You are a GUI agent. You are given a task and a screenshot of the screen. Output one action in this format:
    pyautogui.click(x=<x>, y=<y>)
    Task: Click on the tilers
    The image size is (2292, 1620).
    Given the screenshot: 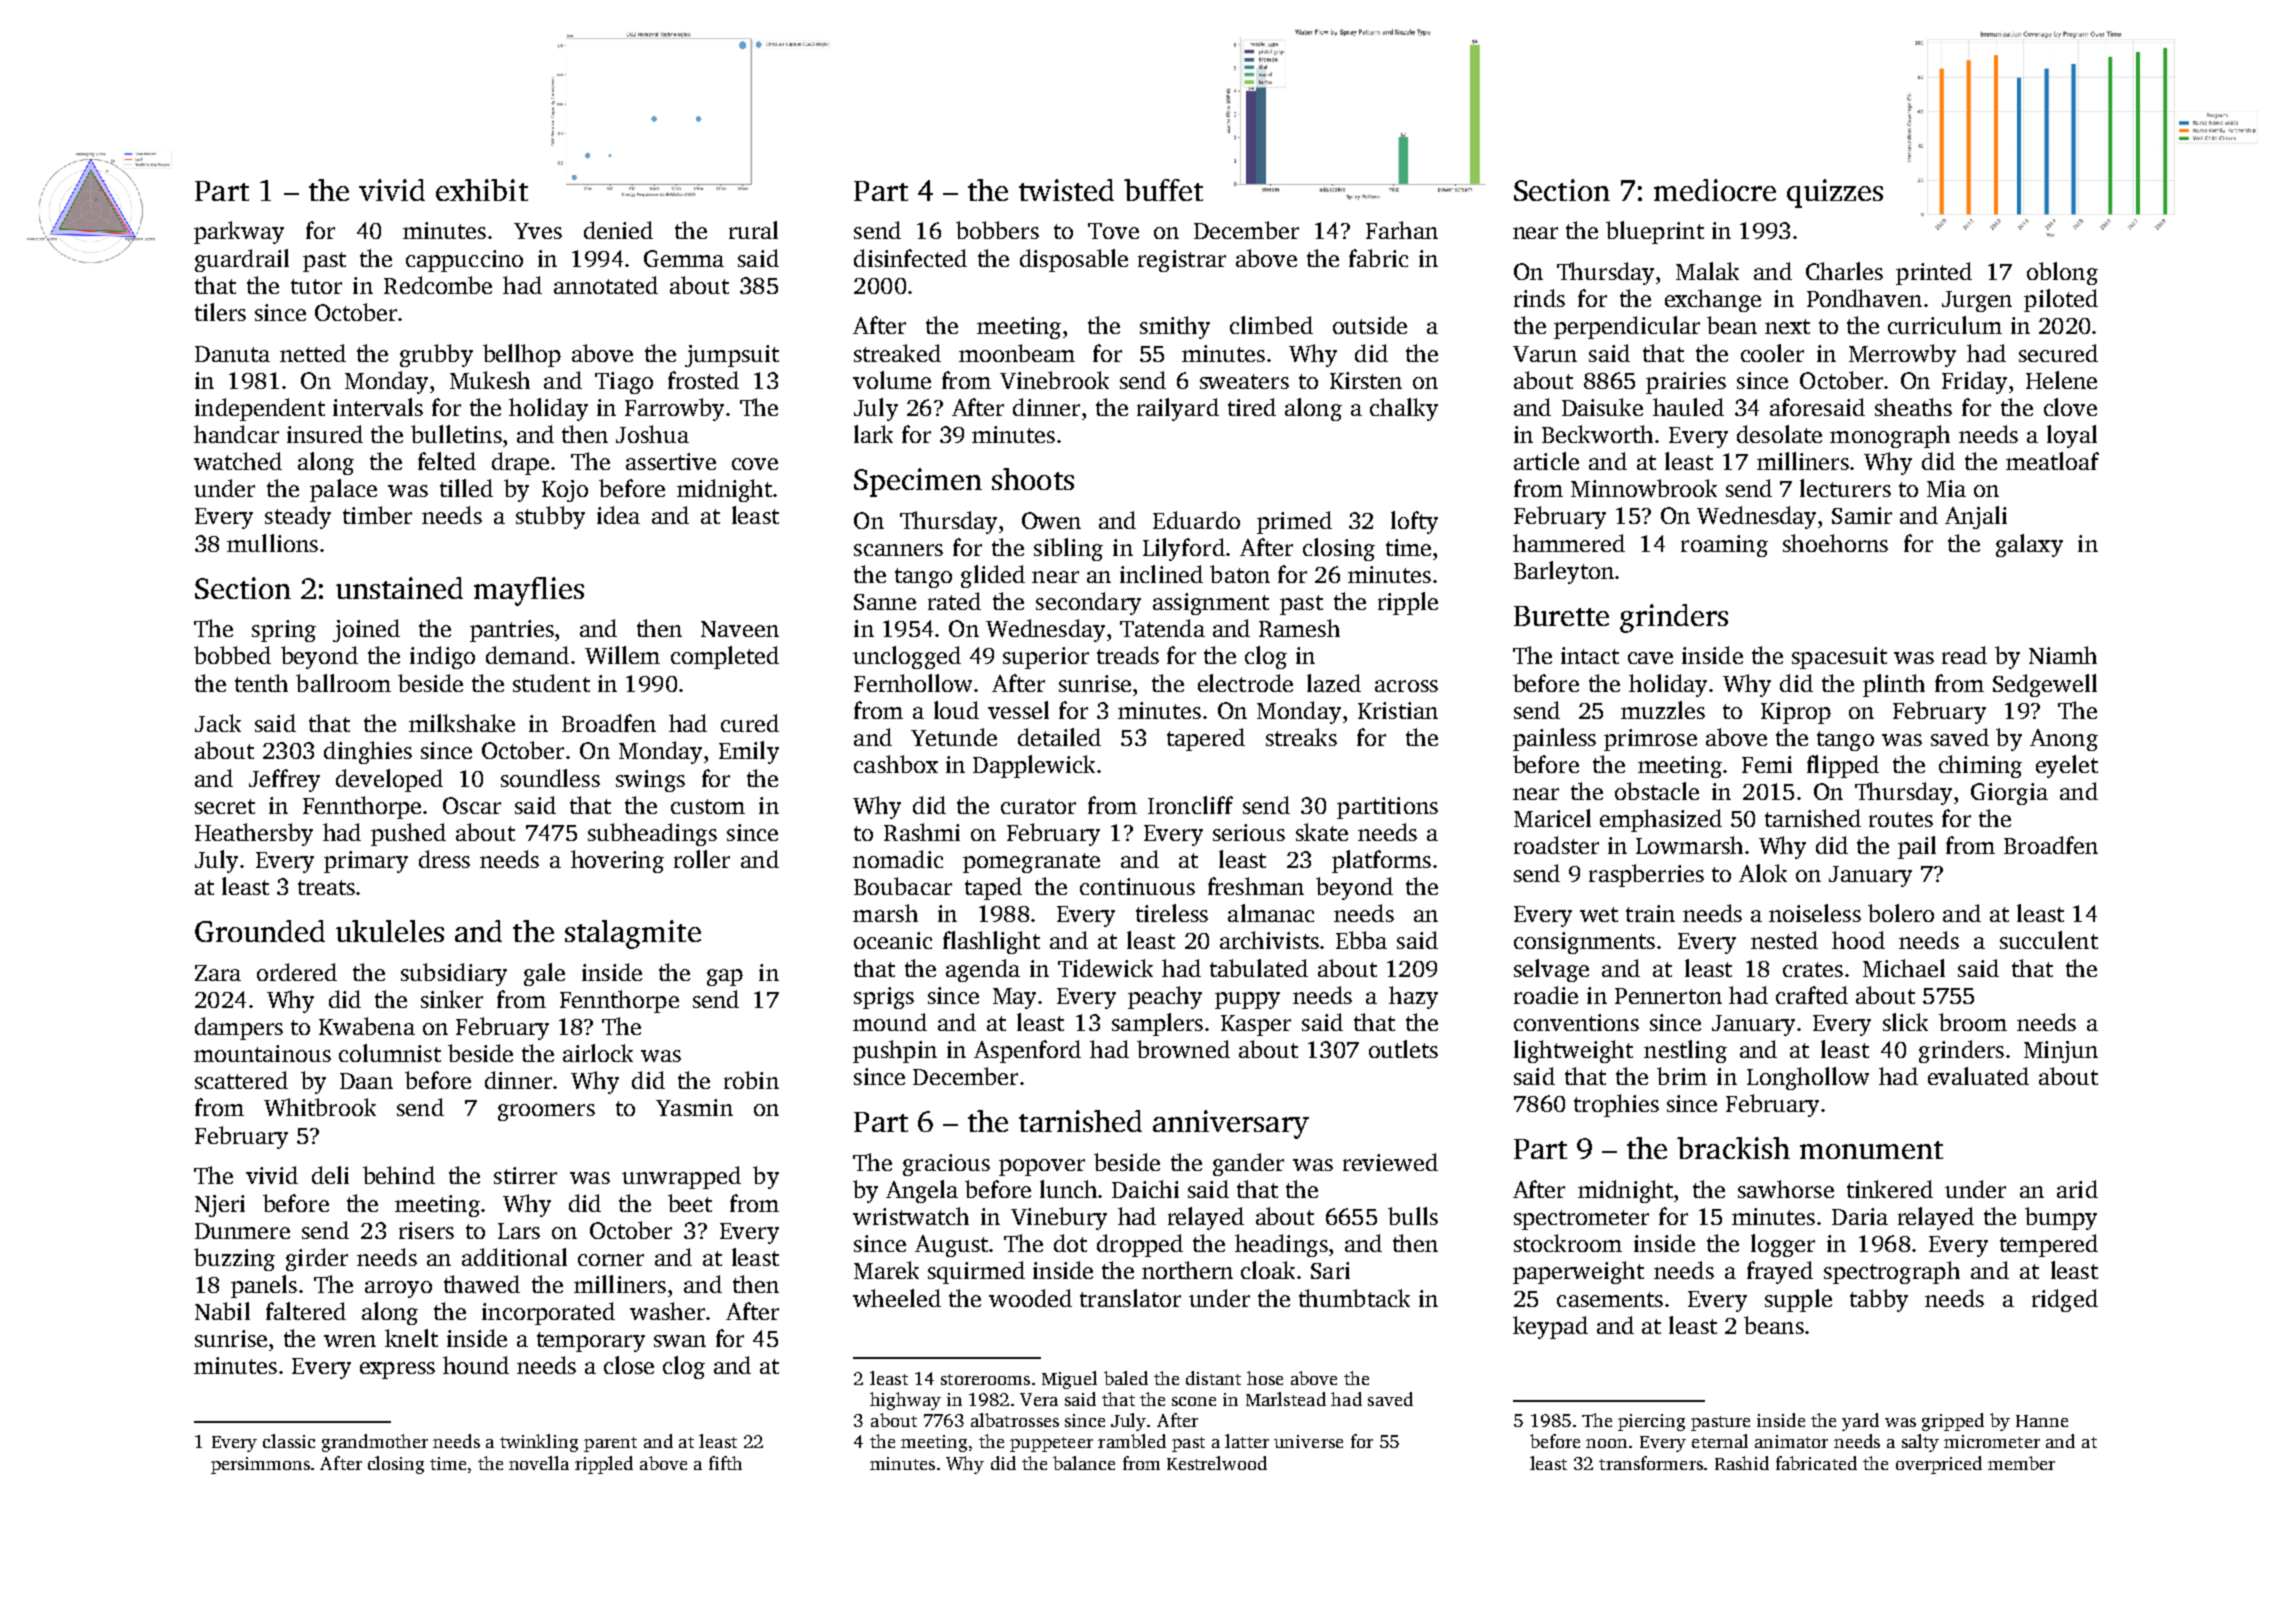 What is the action you would take?
    pyautogui.click(x=220, y=312)
